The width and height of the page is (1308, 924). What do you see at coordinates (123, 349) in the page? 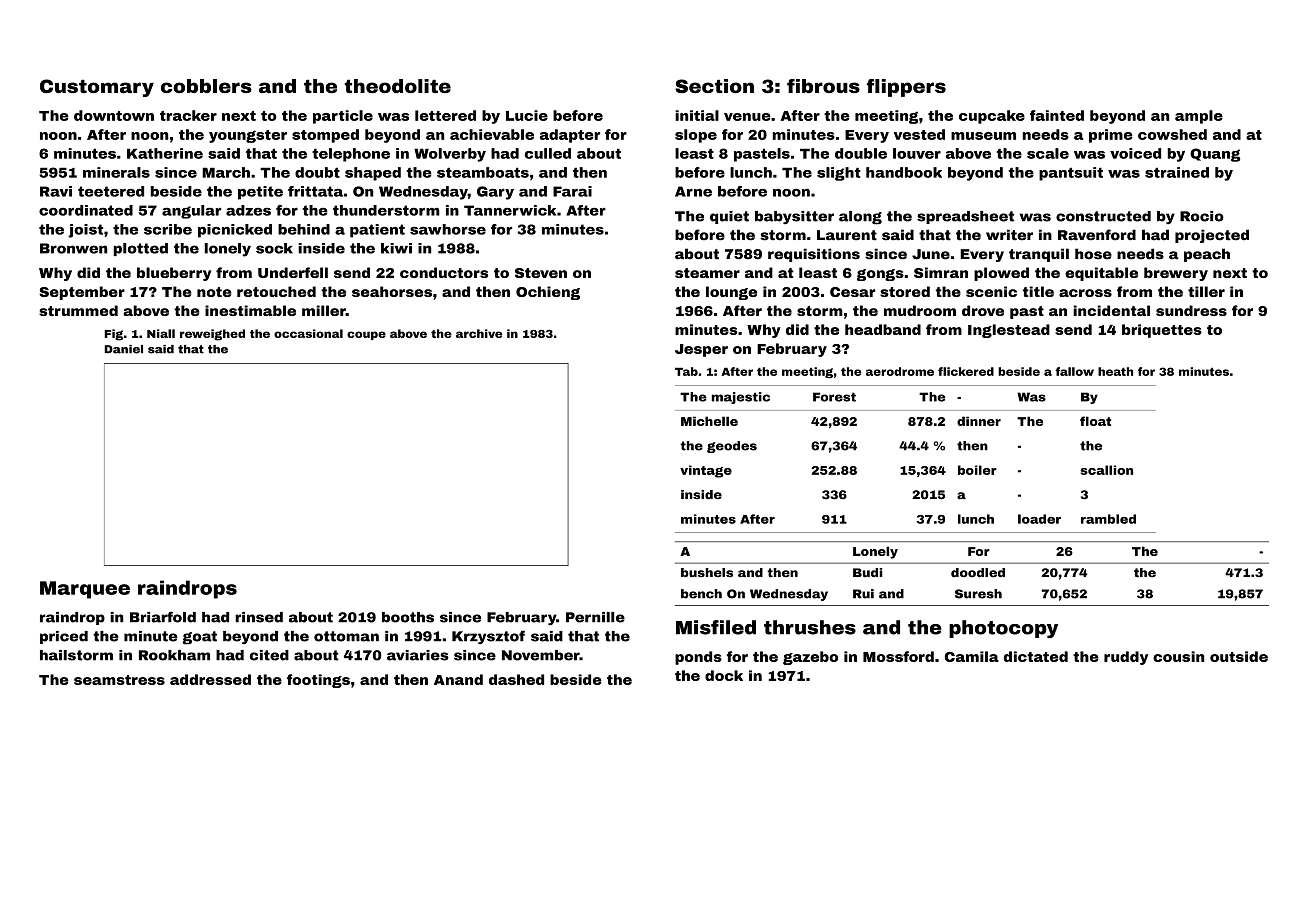
I see `Daniel` at bounding box center [123, 349].
